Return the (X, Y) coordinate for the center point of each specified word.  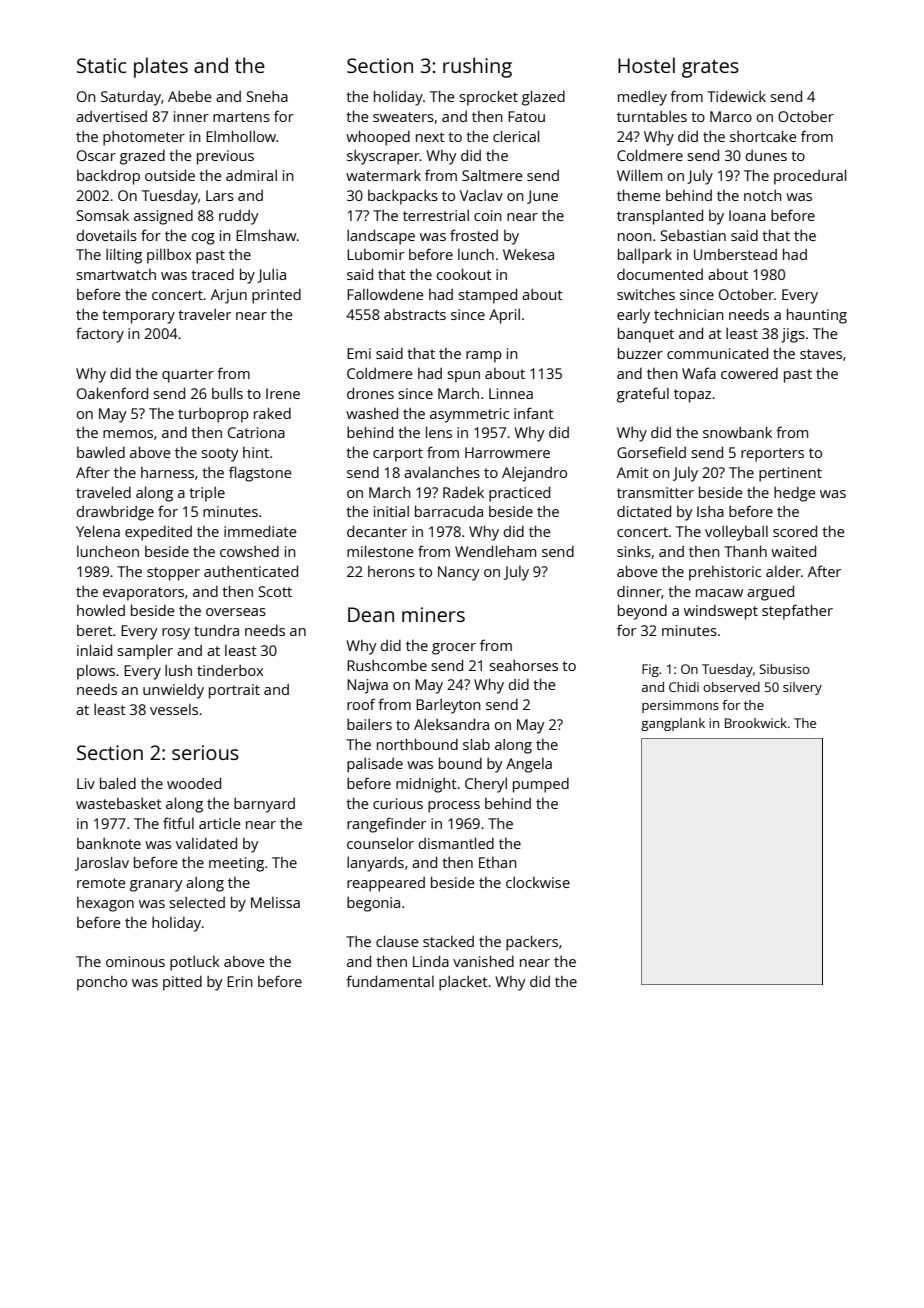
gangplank (673, 724)
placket (463, 983)
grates (710, 68)
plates (161, 67)
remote (101, 883)
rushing (477, 67)
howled (101, 610)
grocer (454, 649)
